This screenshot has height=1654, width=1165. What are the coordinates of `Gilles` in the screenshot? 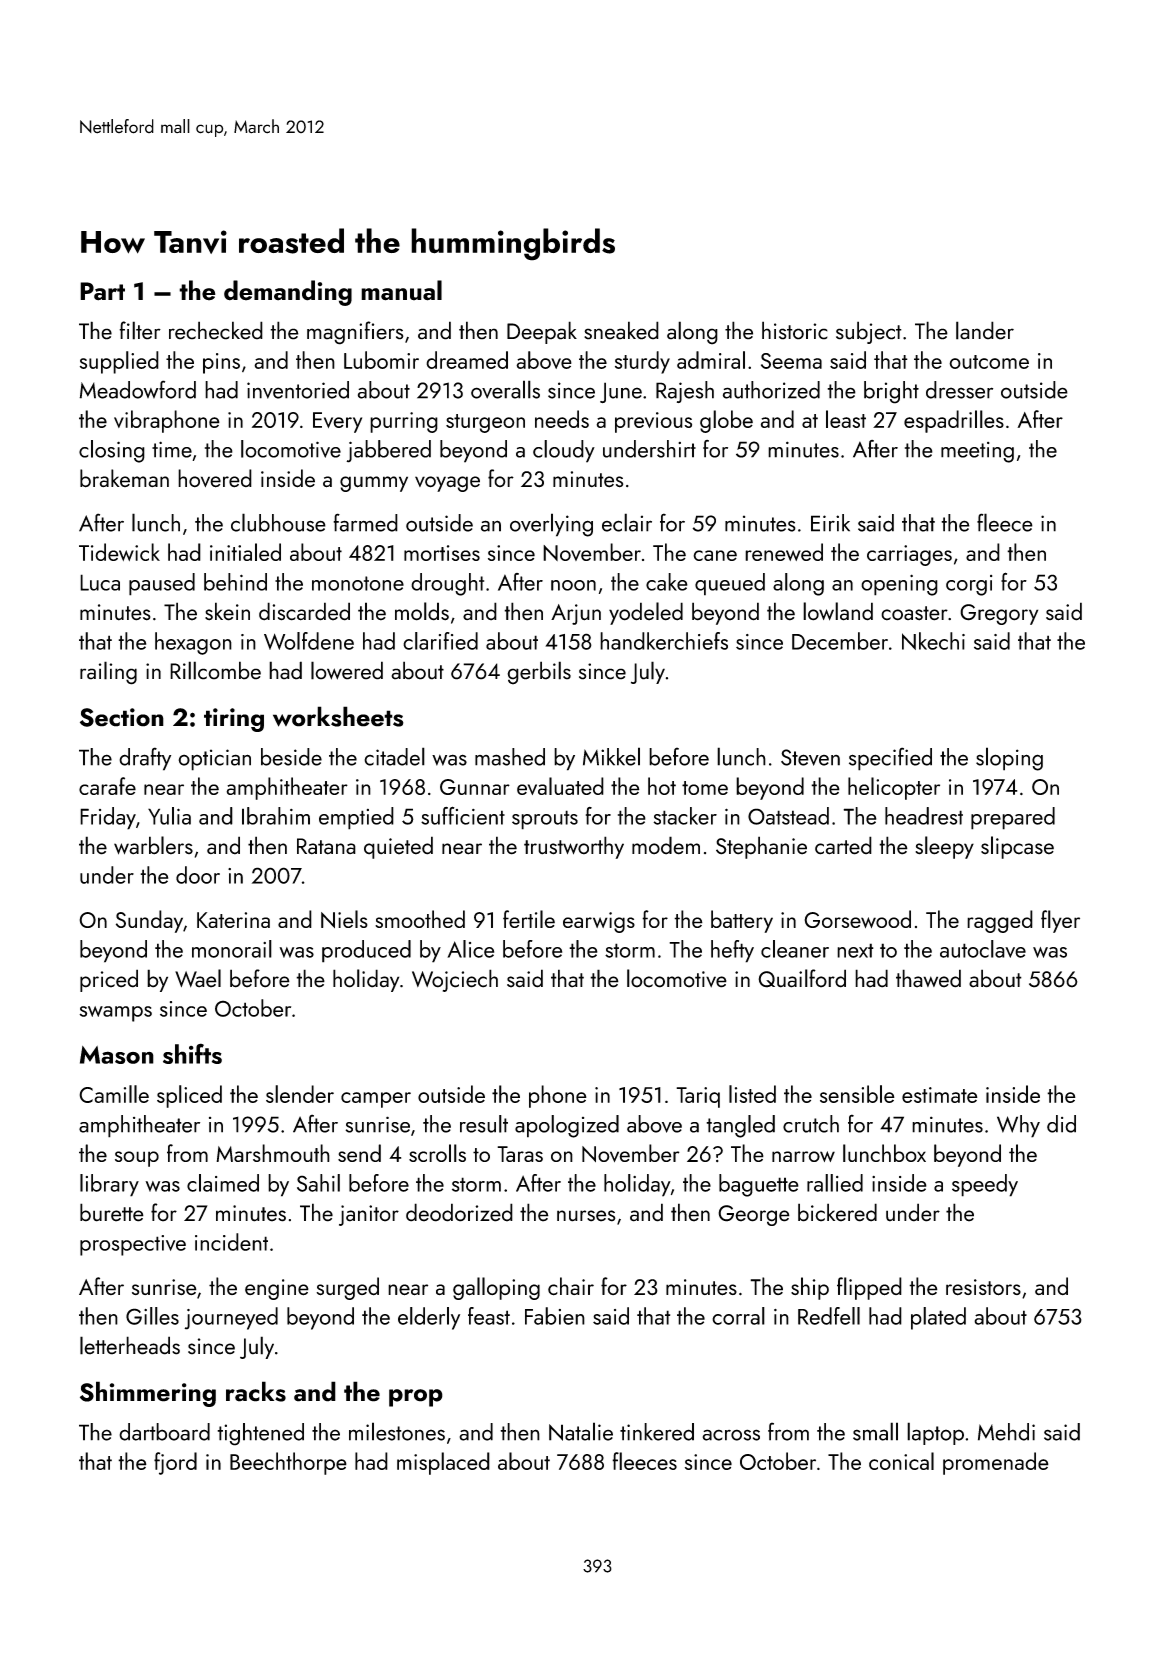 It's located at (152, 1316).
